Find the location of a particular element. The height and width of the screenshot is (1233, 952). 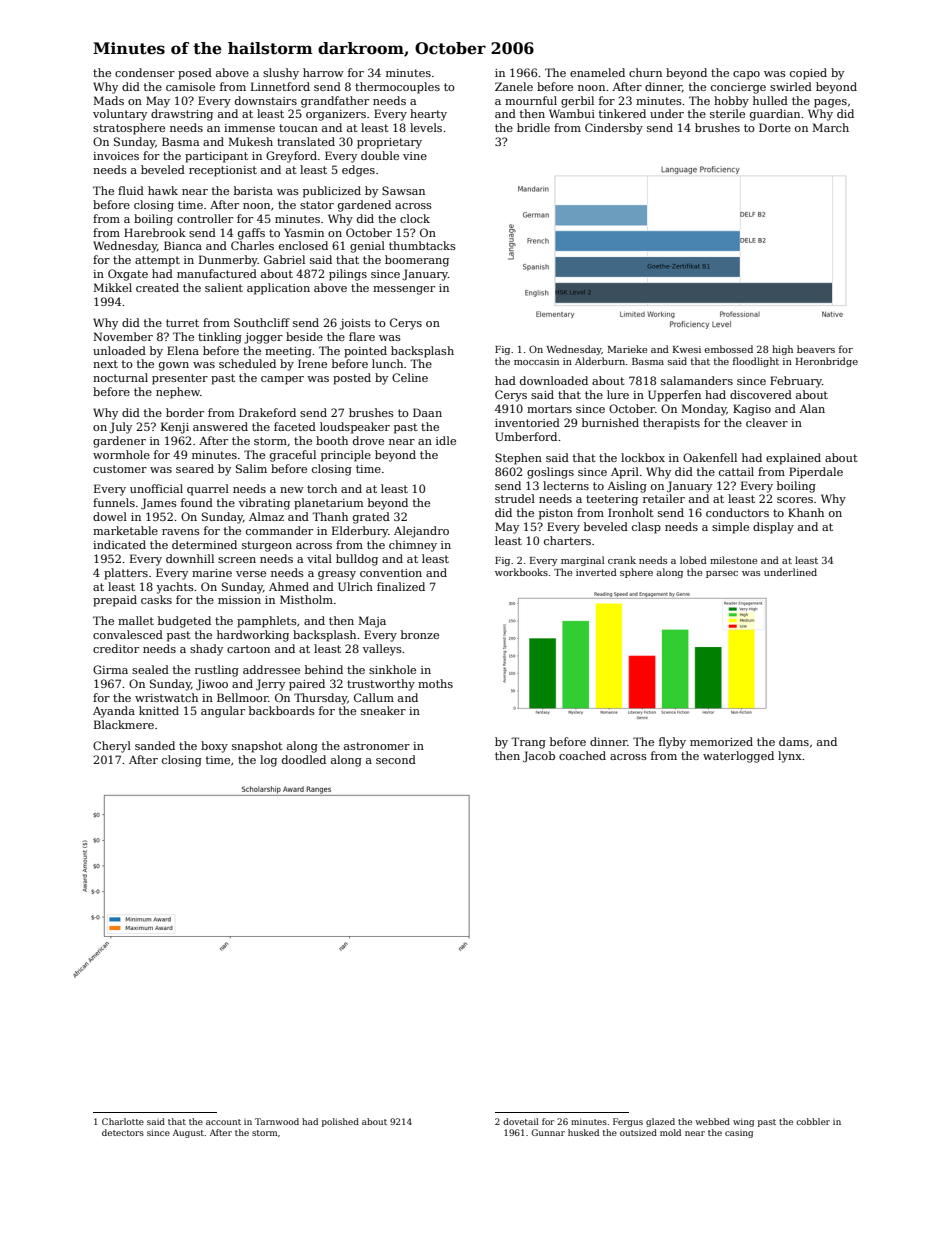

polished is located at coordinates (340, 1122).
